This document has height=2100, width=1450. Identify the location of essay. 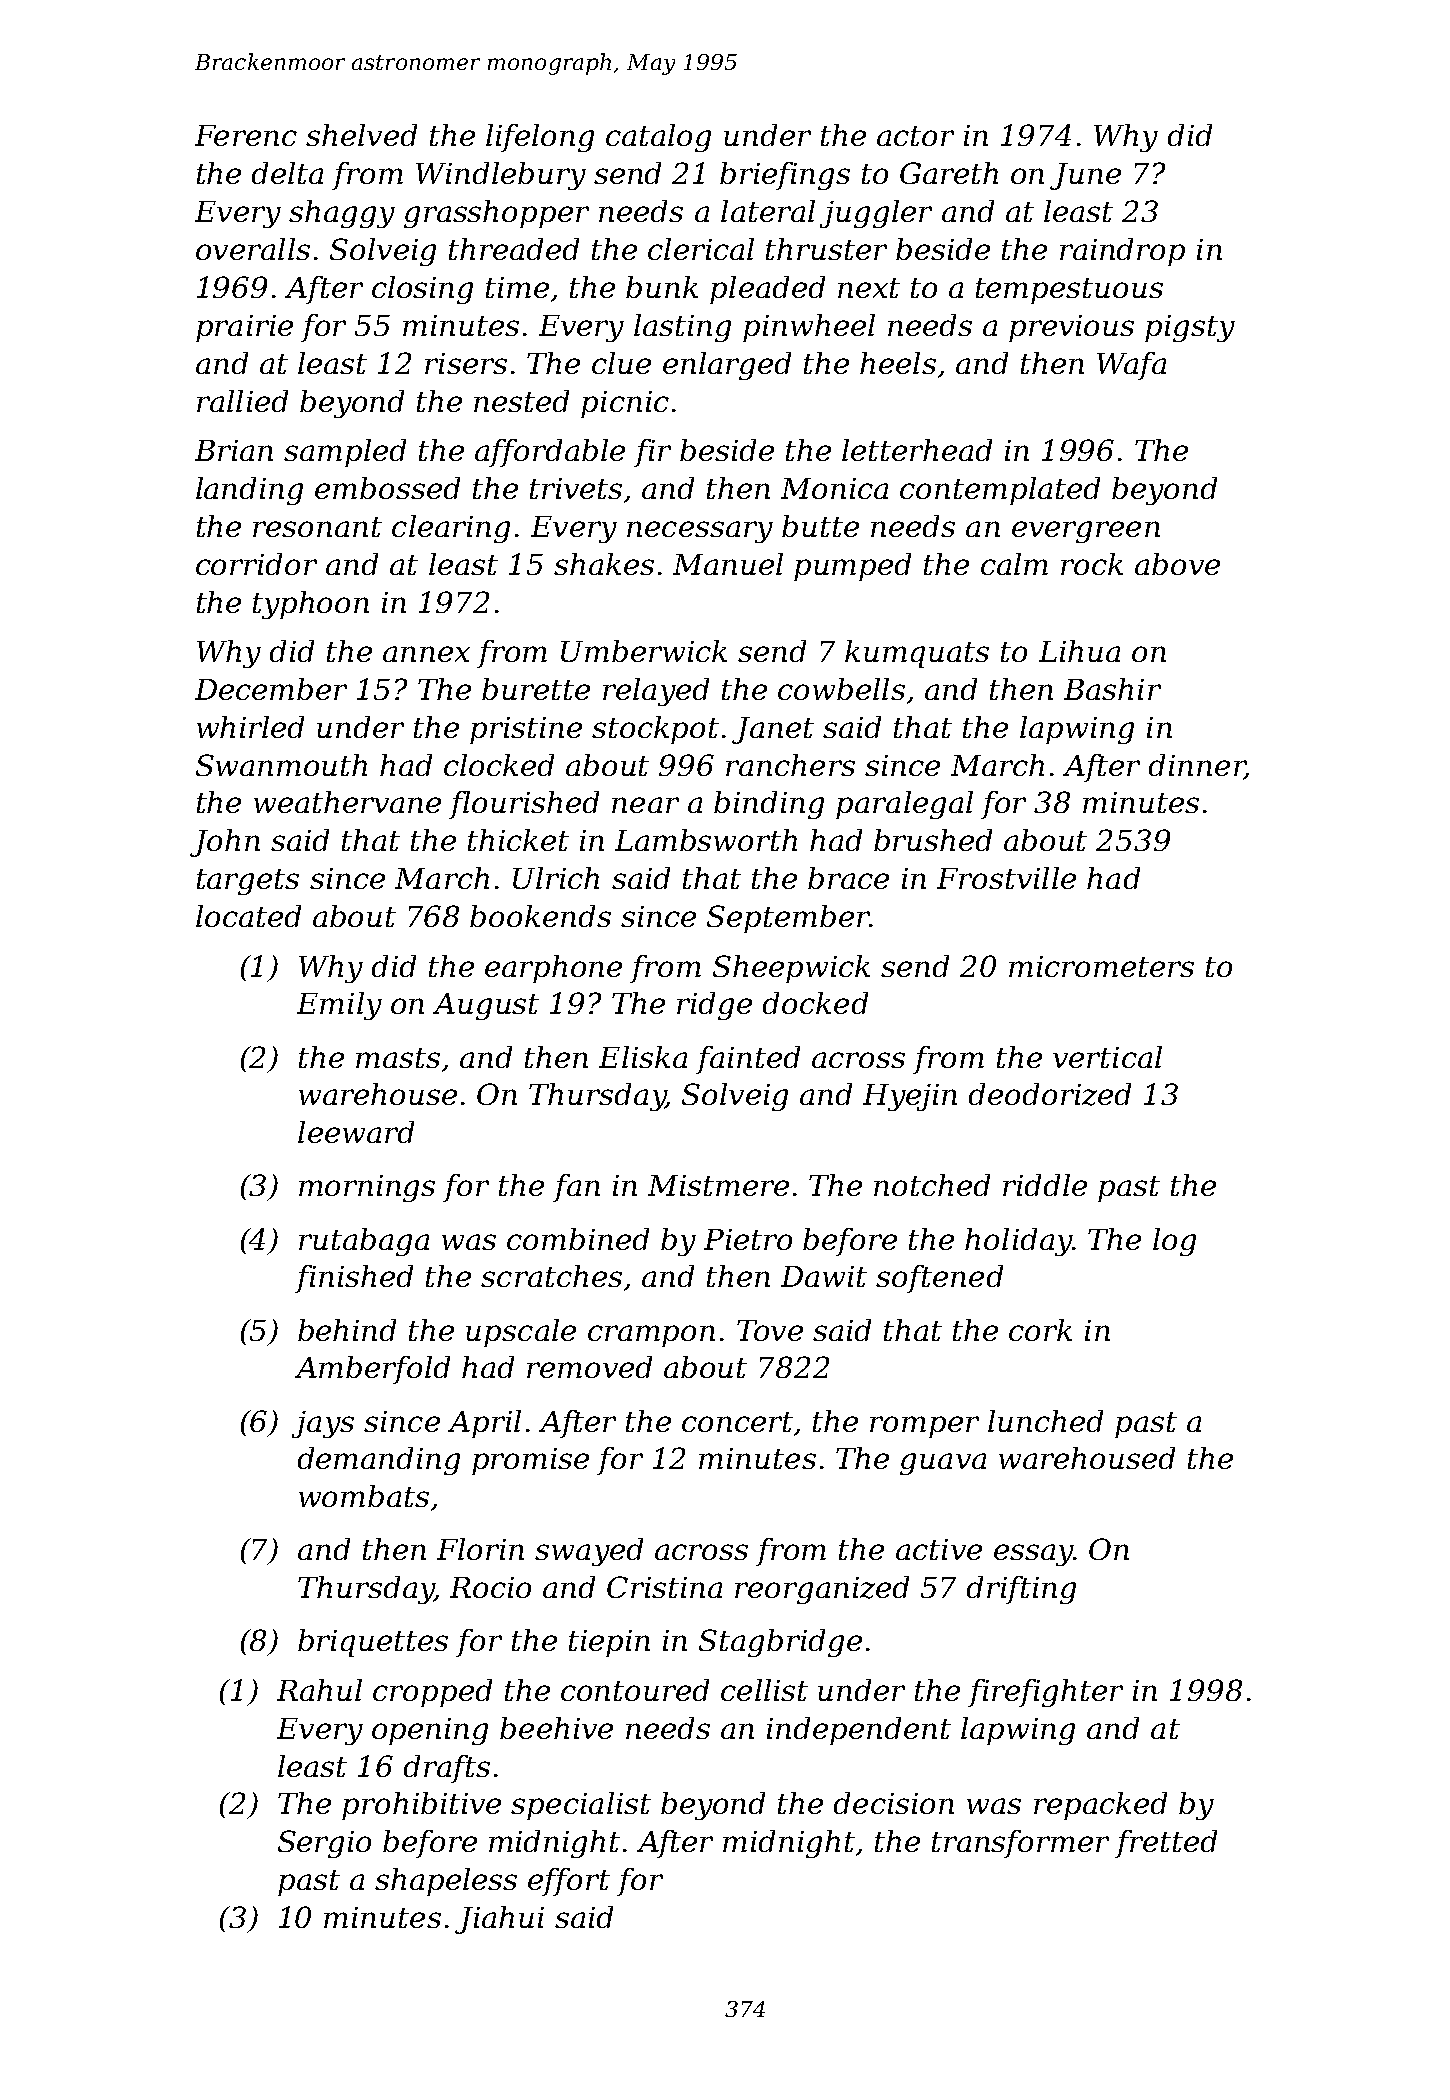
(1033, 1555).
